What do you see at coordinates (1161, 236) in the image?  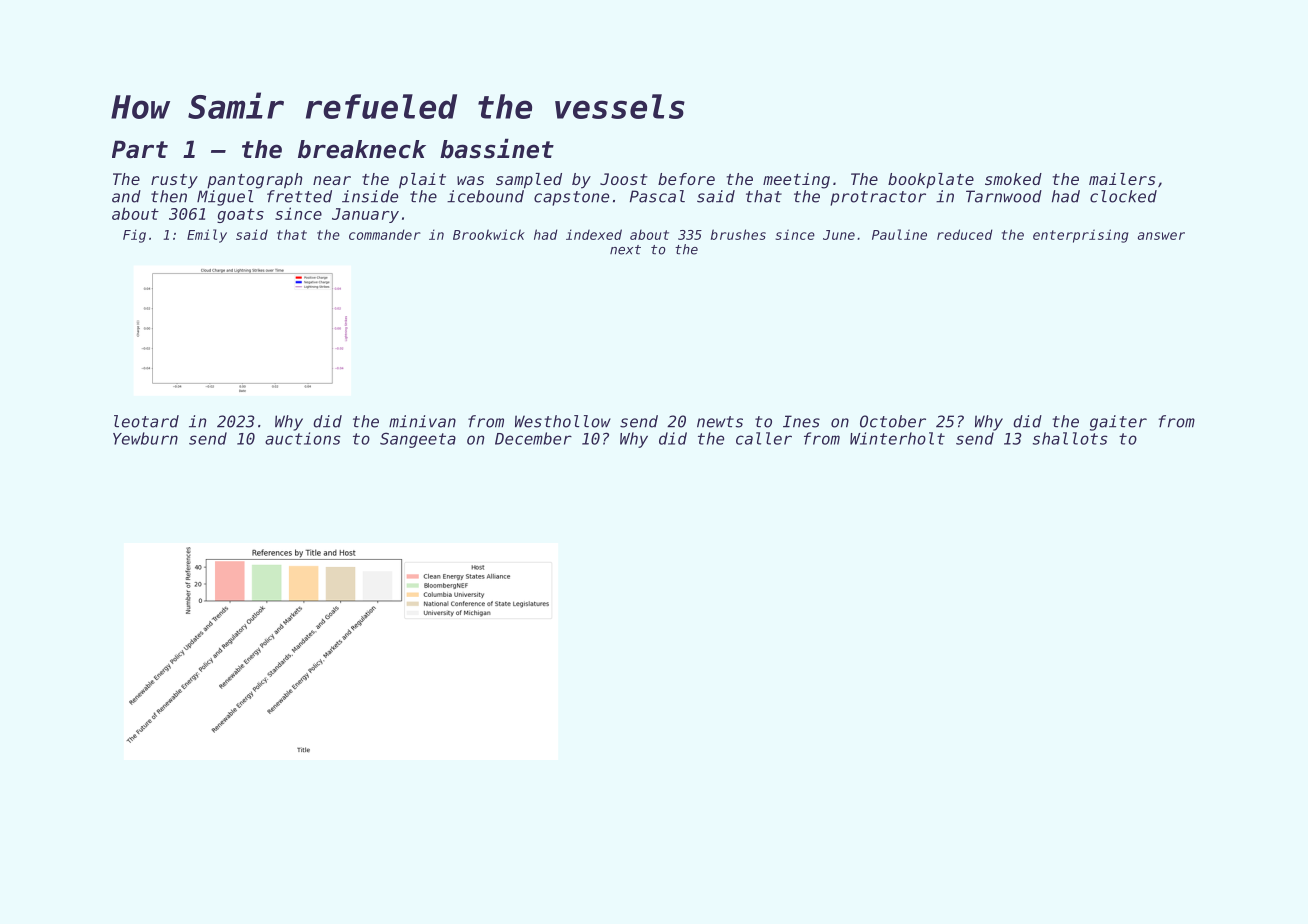 I see `answer` at bounding box center [1161, 236].
